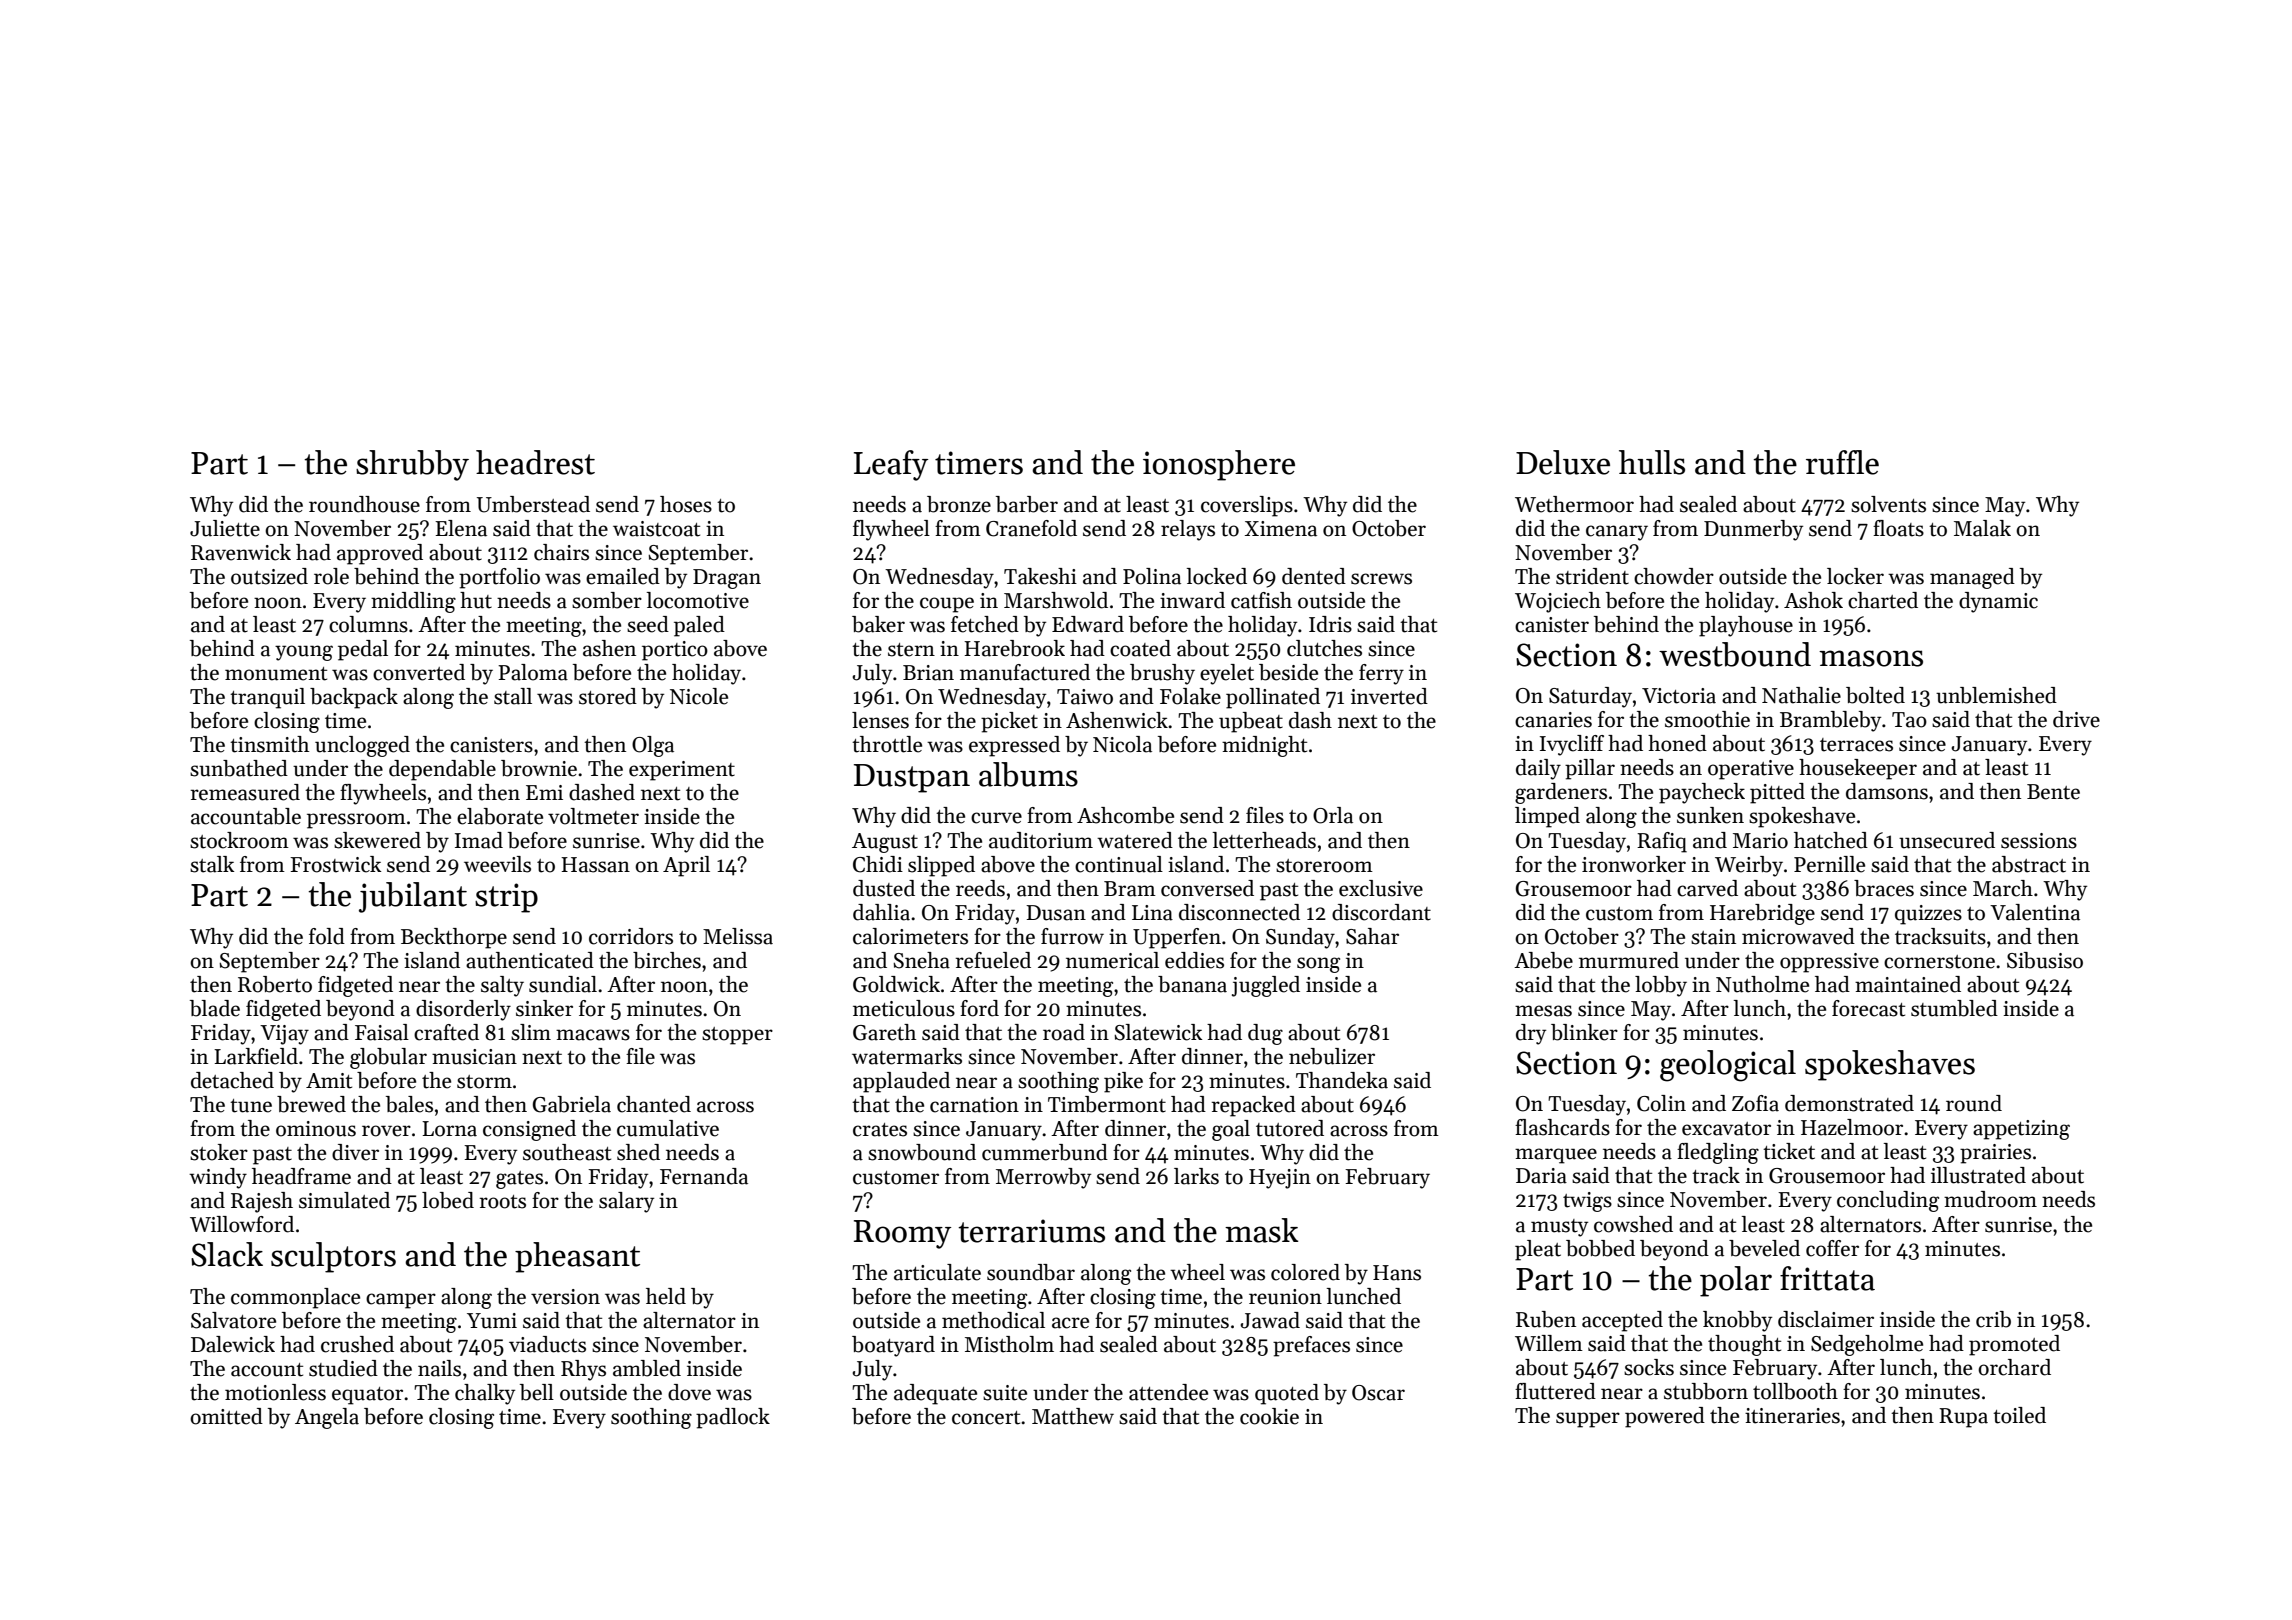 This image has width=2292, height=1620. Describe the element at coordinates (1563, 462) in the image. I see `Deluxe` at that location.
